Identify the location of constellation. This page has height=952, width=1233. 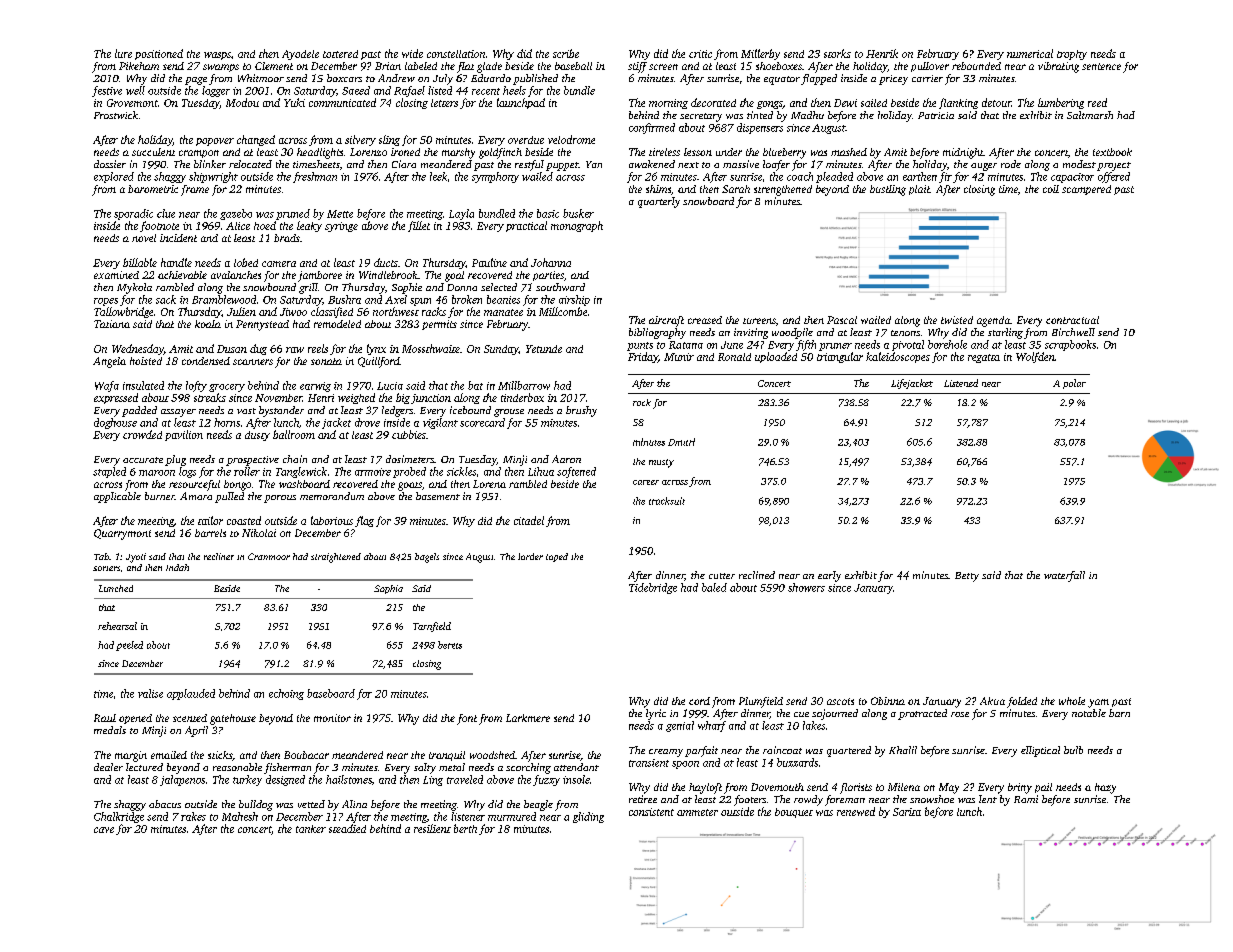
(456, 54).
